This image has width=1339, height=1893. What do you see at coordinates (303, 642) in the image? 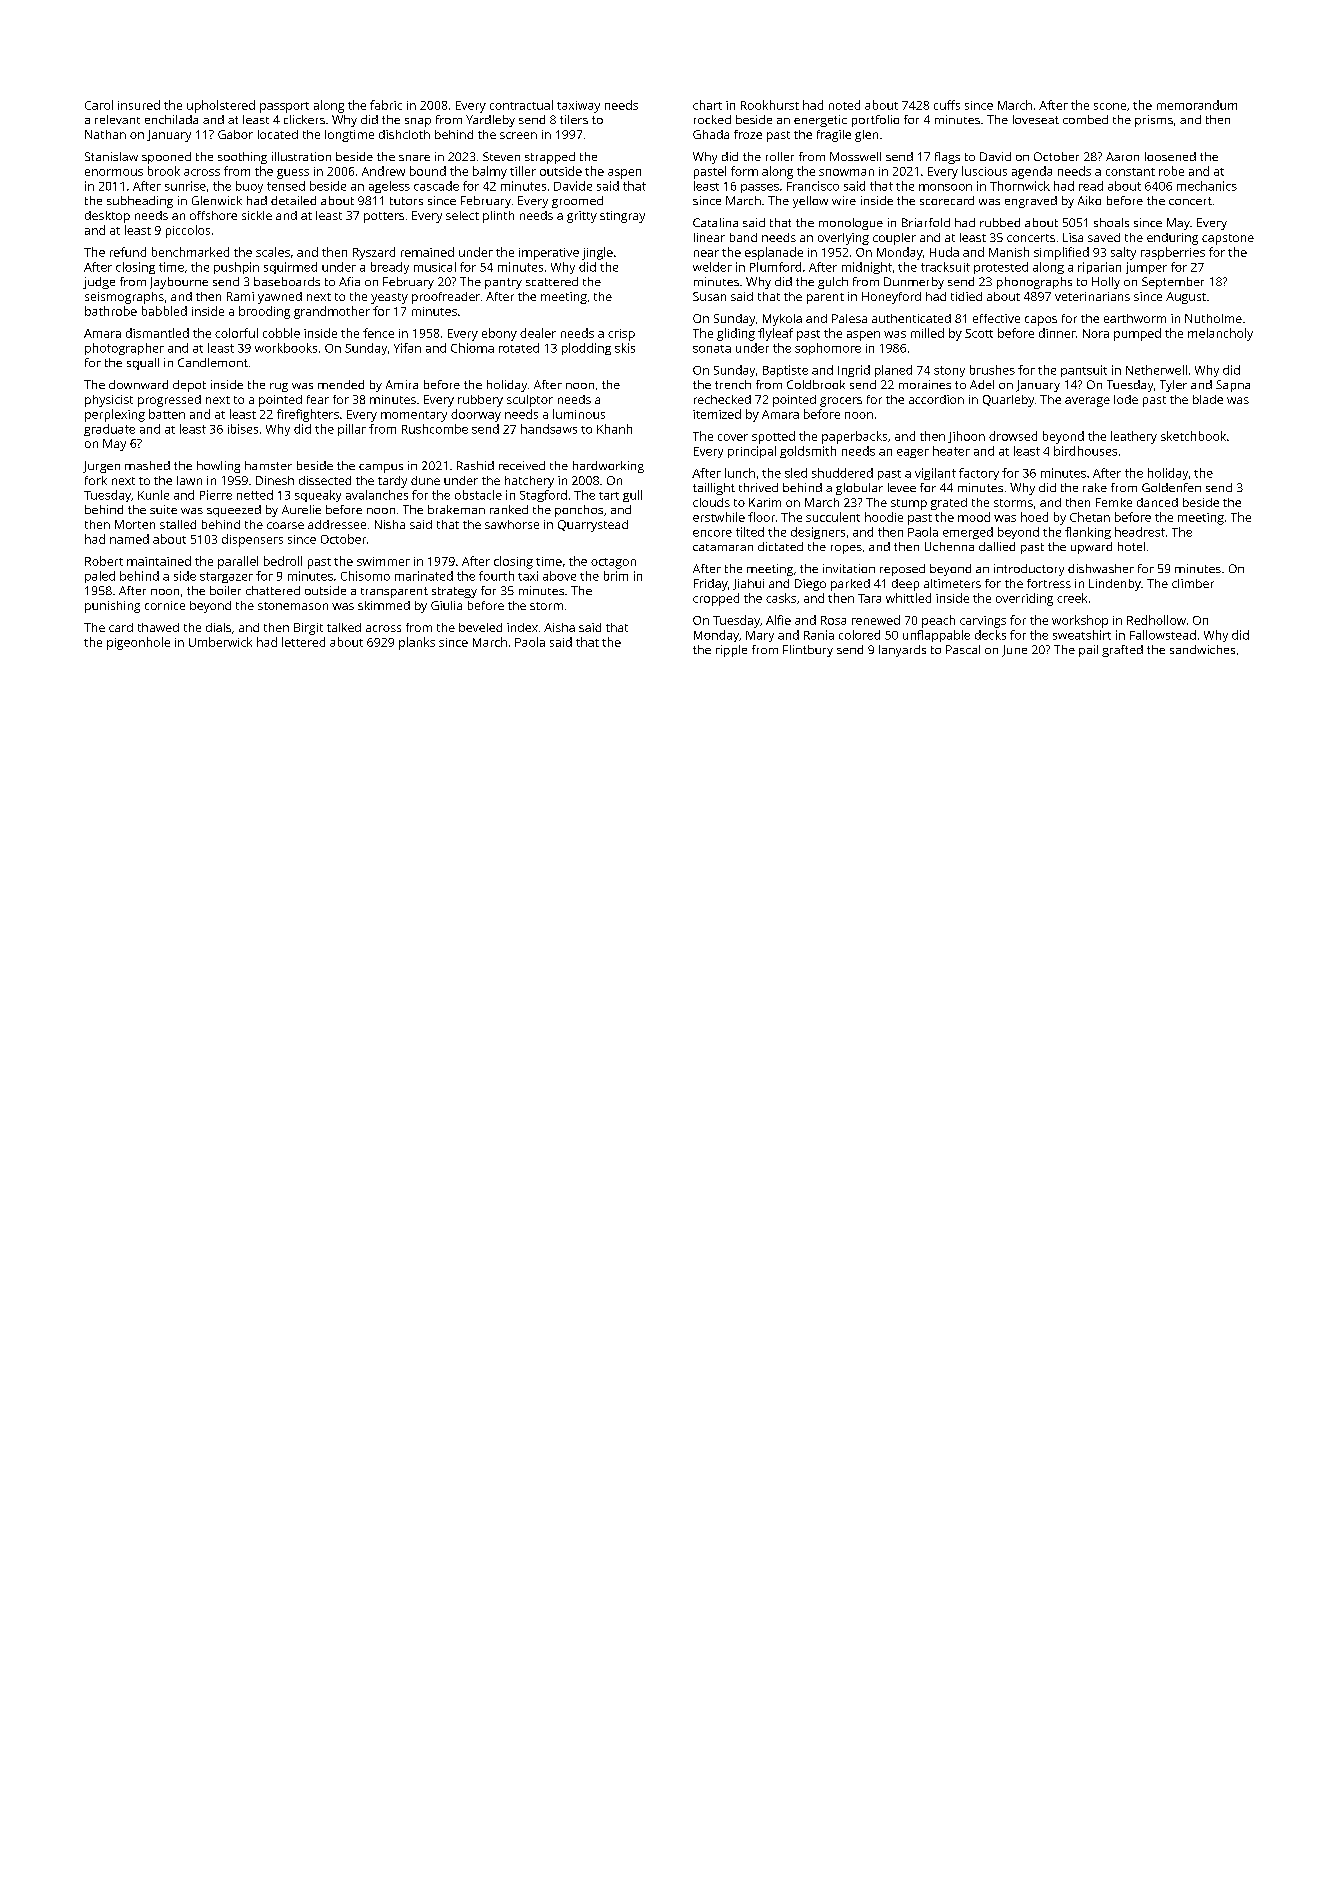
I see `lettered` at bounding box center [303, 642].
